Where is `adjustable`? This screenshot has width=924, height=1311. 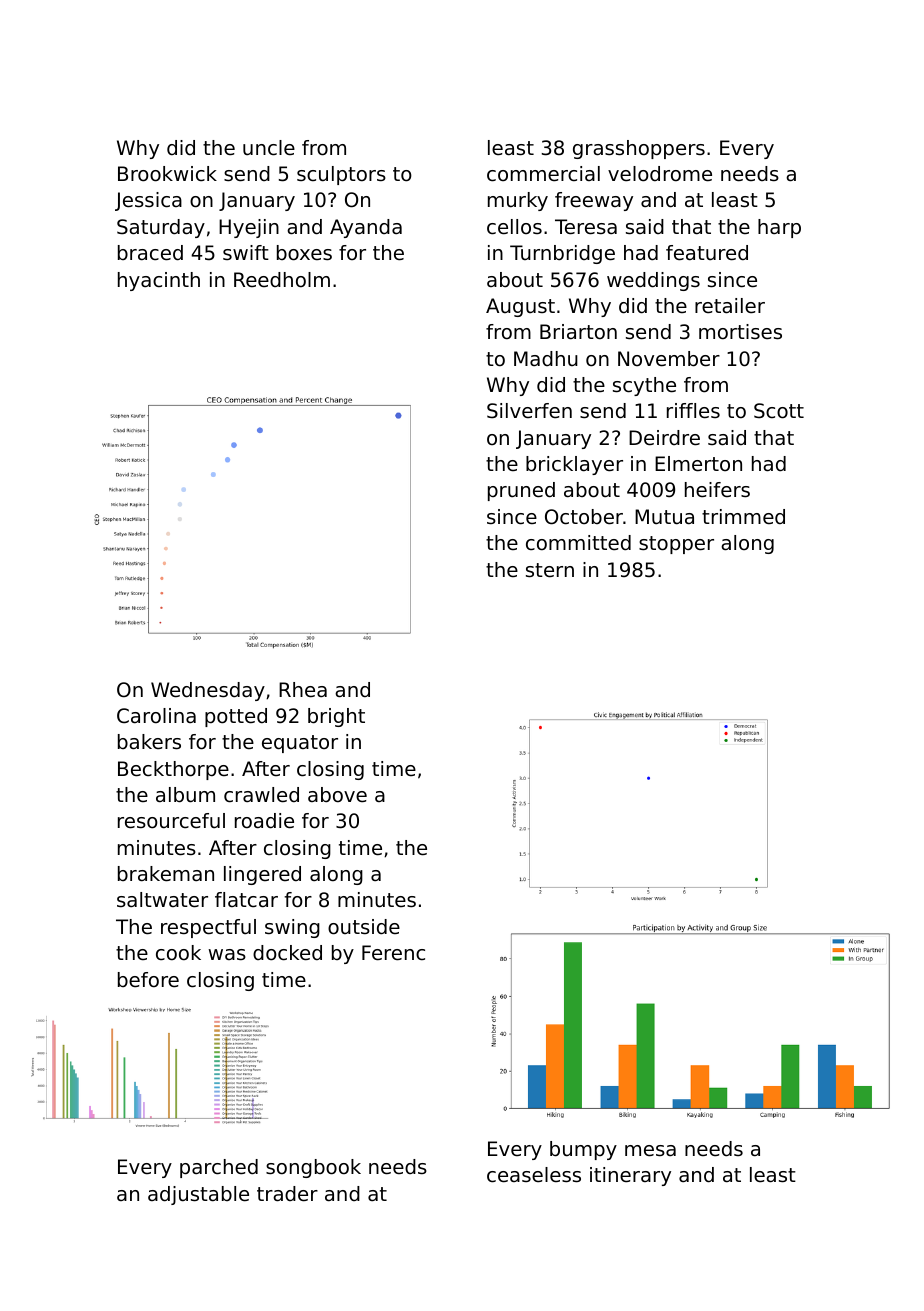 adjustable is located at coordinates (198, 1195).
